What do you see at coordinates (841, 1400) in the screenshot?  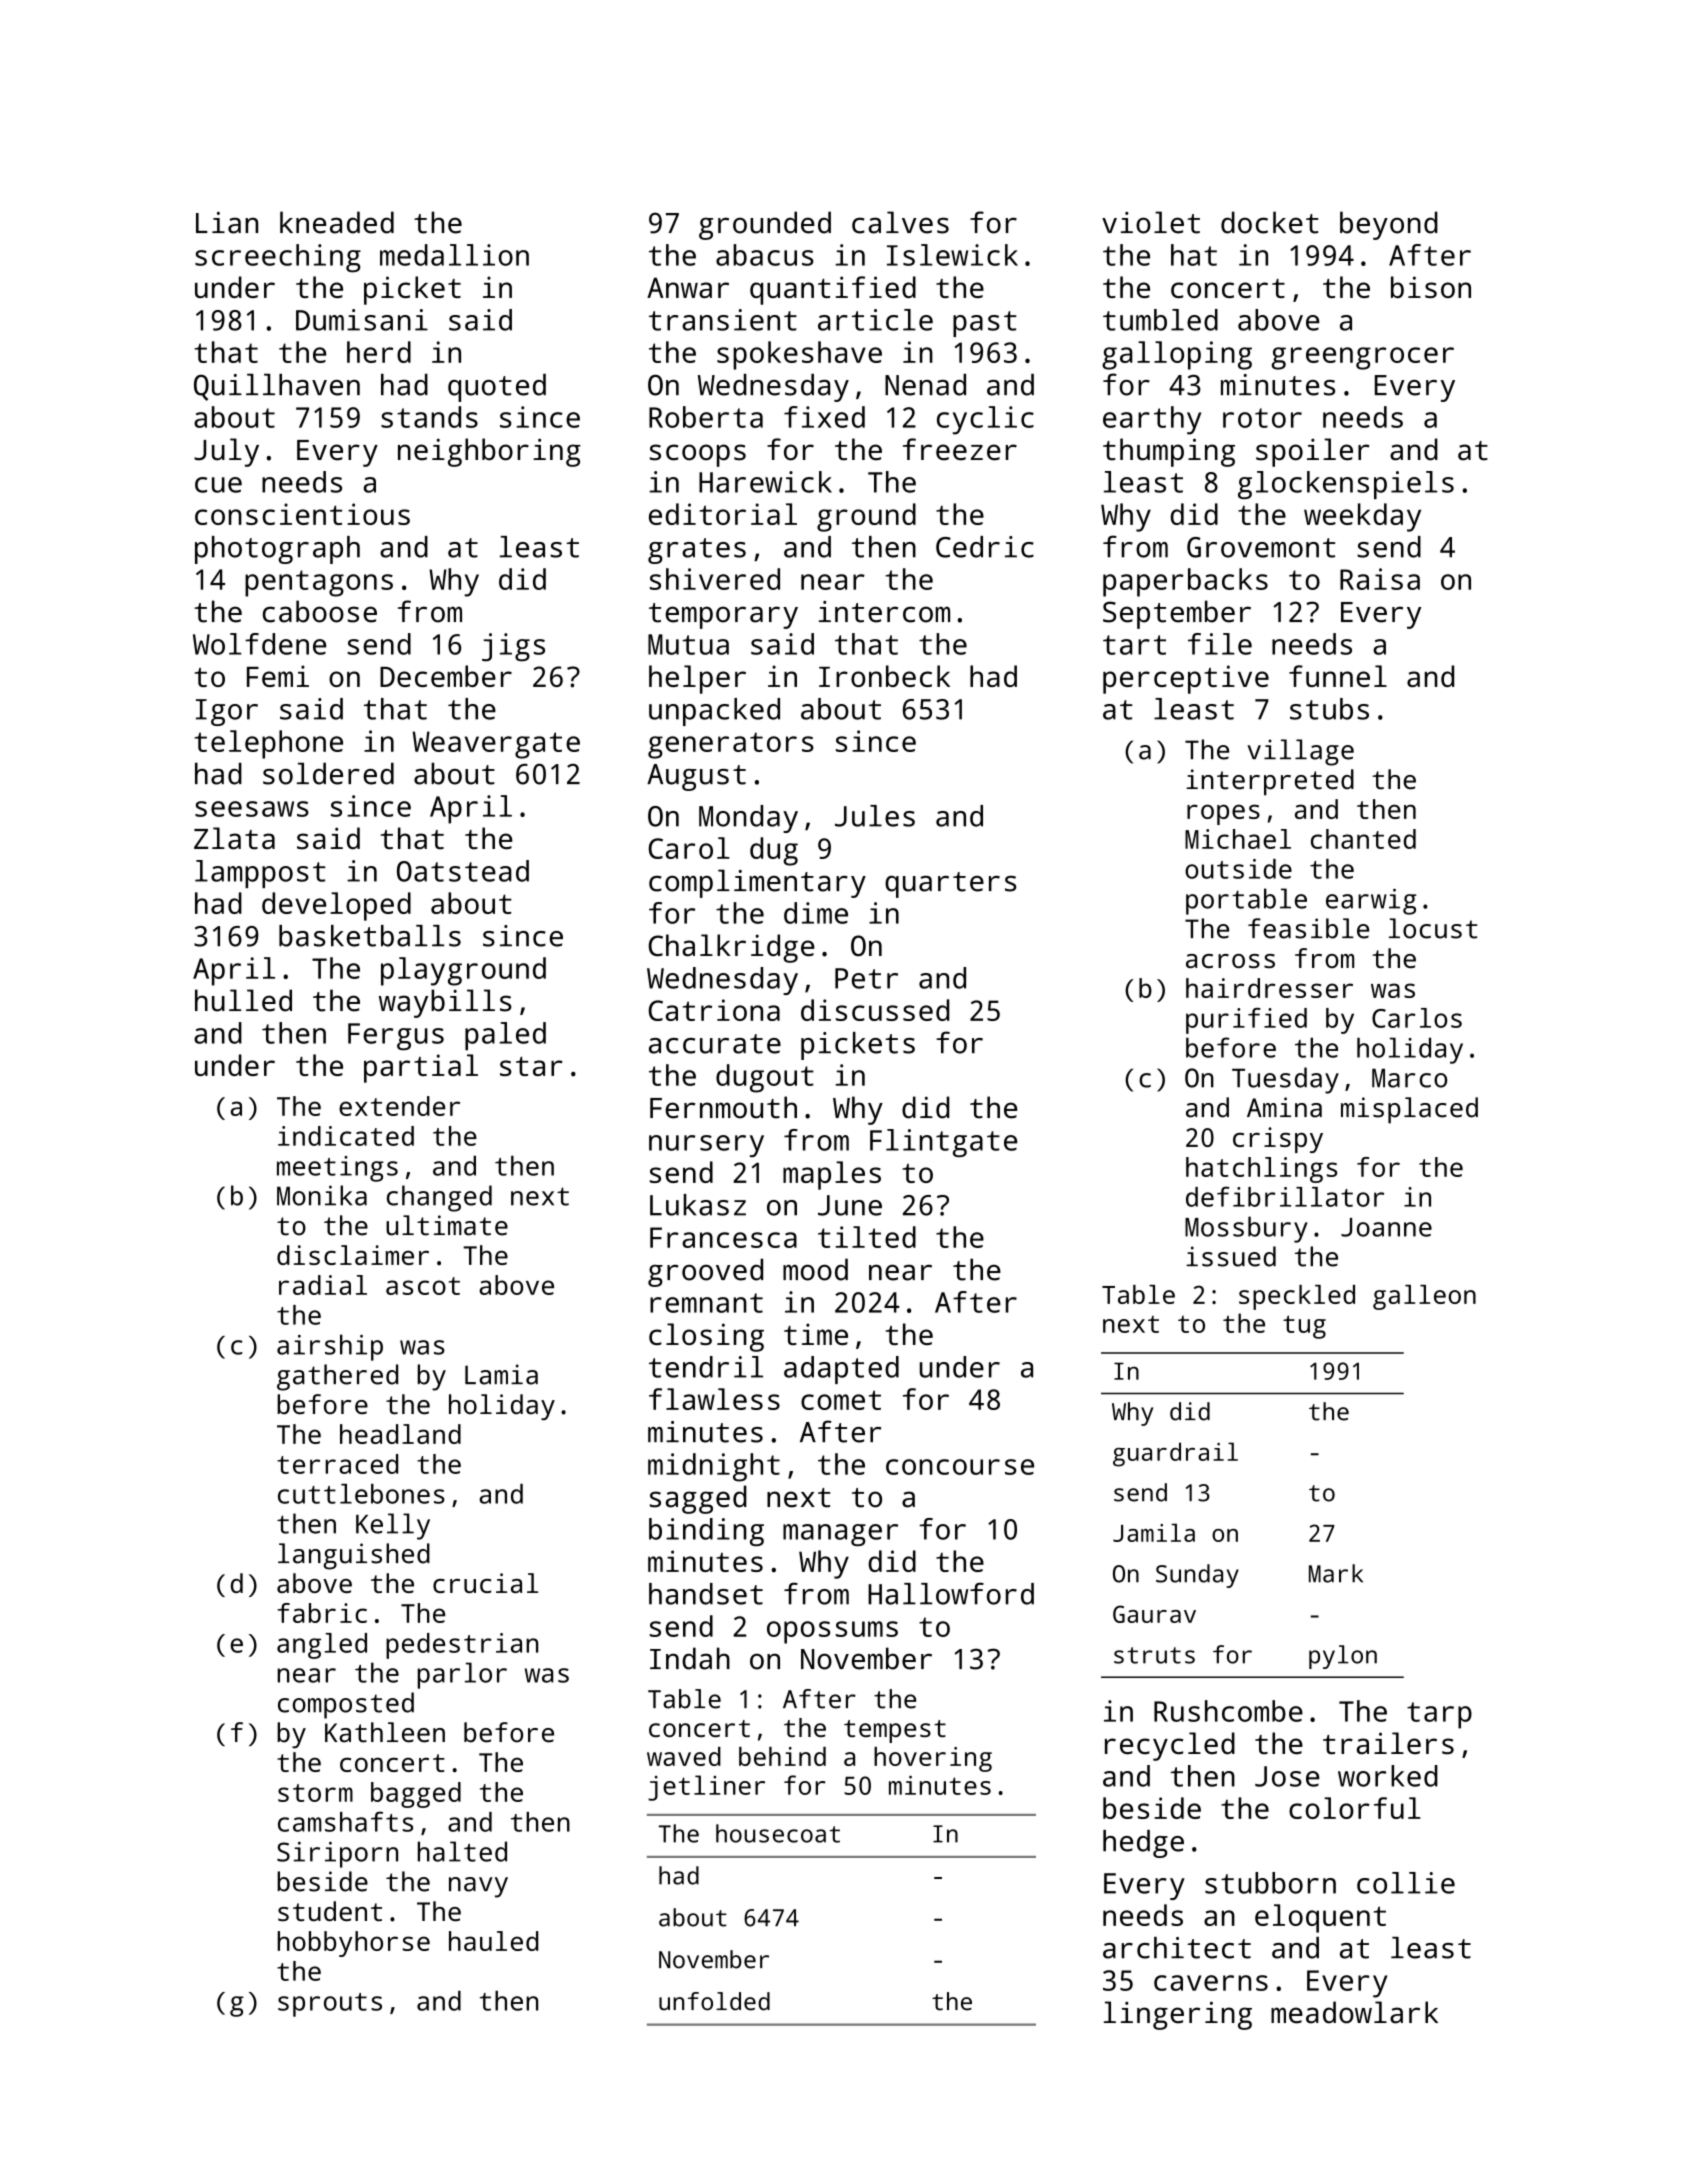 I see `comet` at bounding box center [841, 1400].
